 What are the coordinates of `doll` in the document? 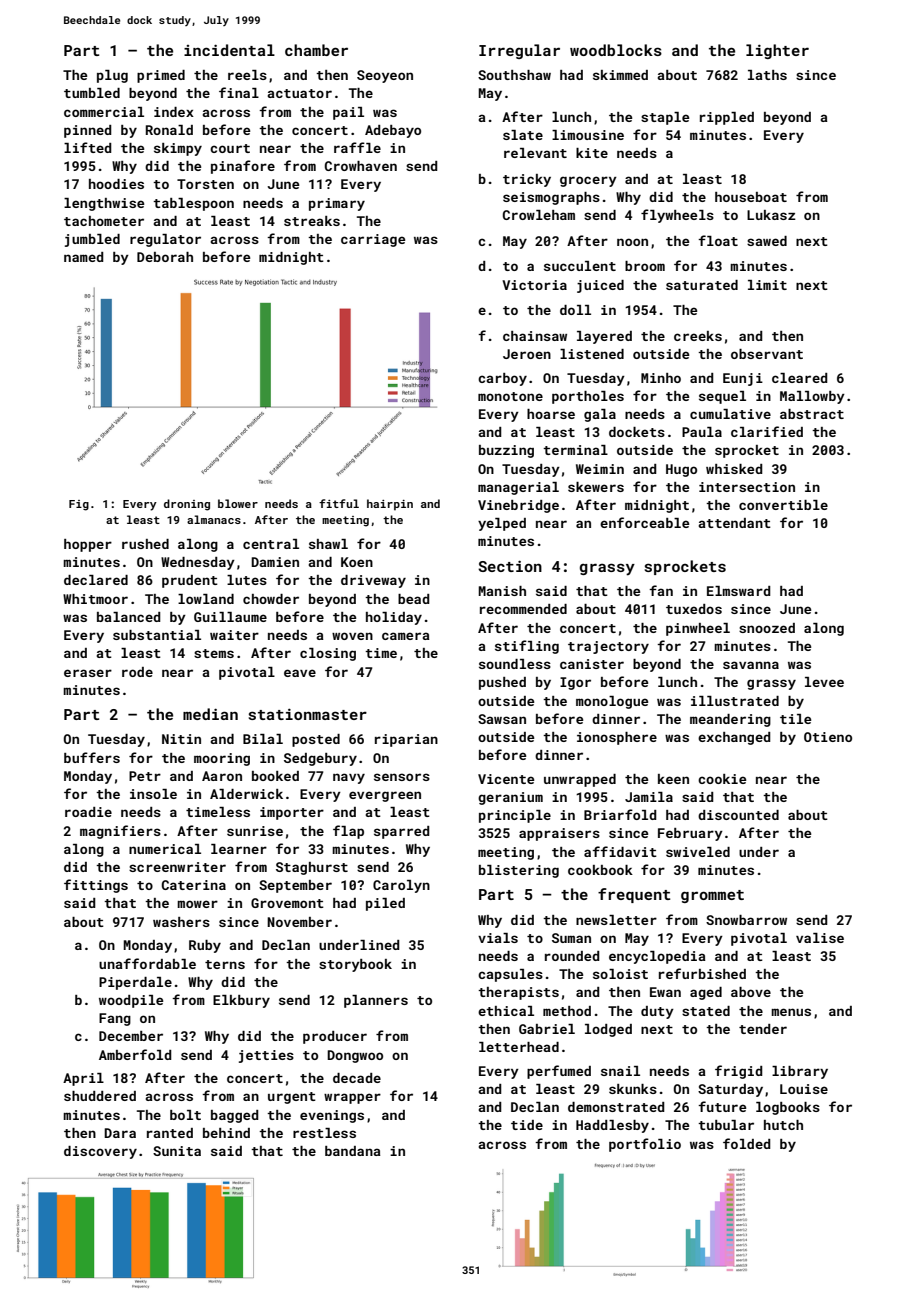 It's located at (575, 310).
